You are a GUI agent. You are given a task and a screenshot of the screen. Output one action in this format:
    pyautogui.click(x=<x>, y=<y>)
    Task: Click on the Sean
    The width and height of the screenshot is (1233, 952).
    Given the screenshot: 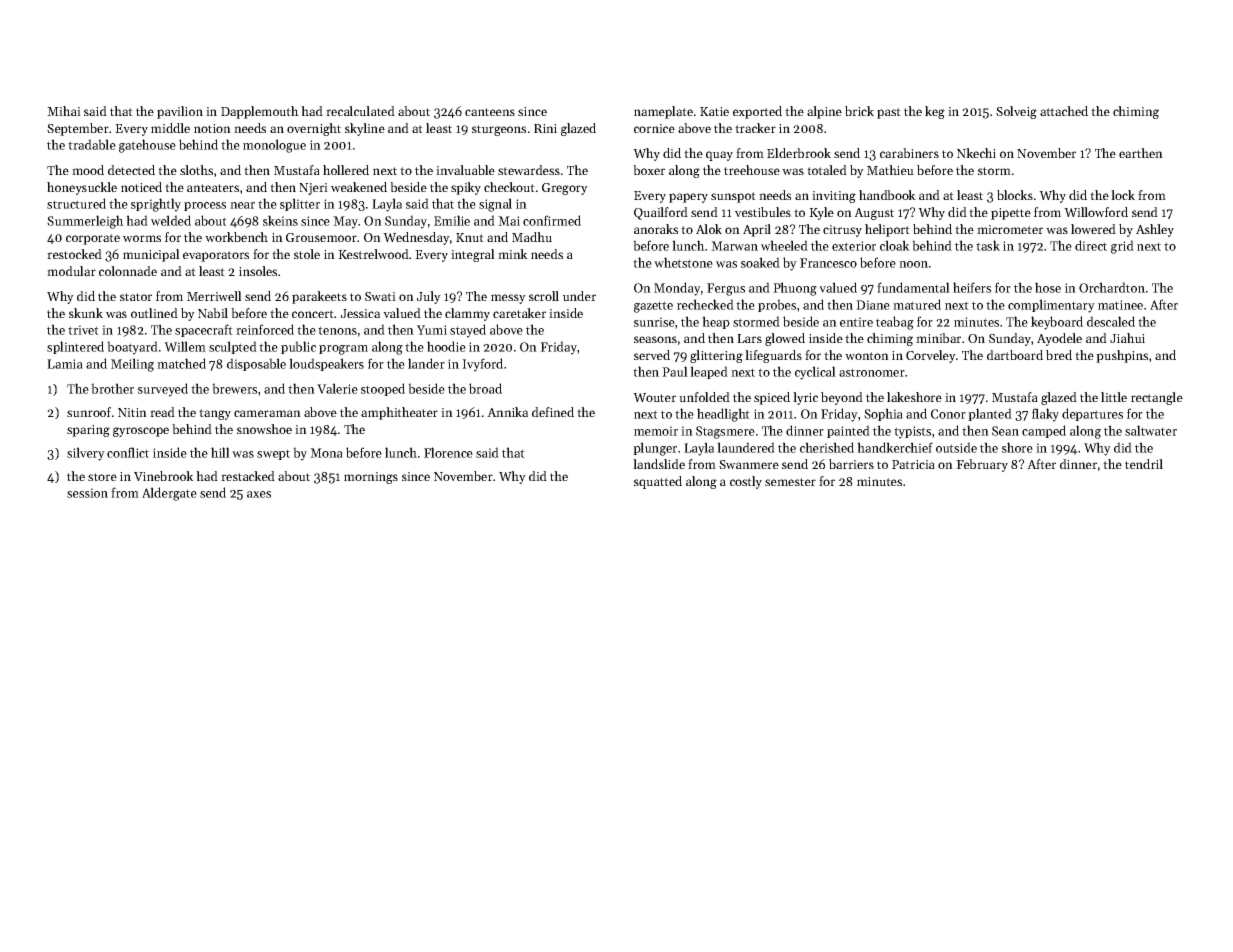 What is the action you would take?
    pyautogui.click(x=1005, y=431)
